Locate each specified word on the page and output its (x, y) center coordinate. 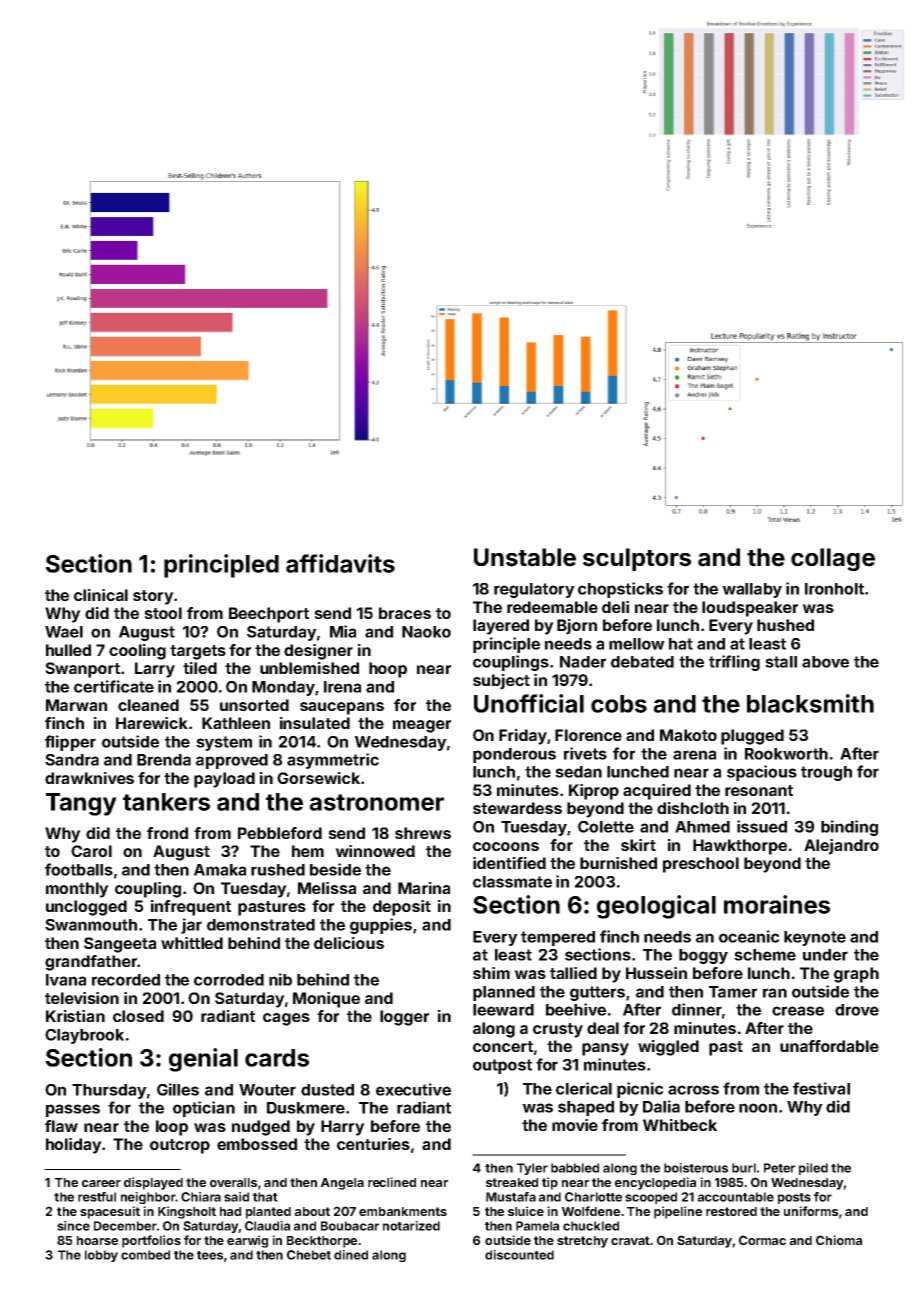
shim (491, 973)
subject (501, 682)
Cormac (762, 1240)
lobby (101, 1256)
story (153, 597)
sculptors (637, 559)
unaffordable (829, 1046)
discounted (519, 1255)
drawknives (89, 778)
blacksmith (810, 703)
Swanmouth (91, 925)
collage (833, 559)
